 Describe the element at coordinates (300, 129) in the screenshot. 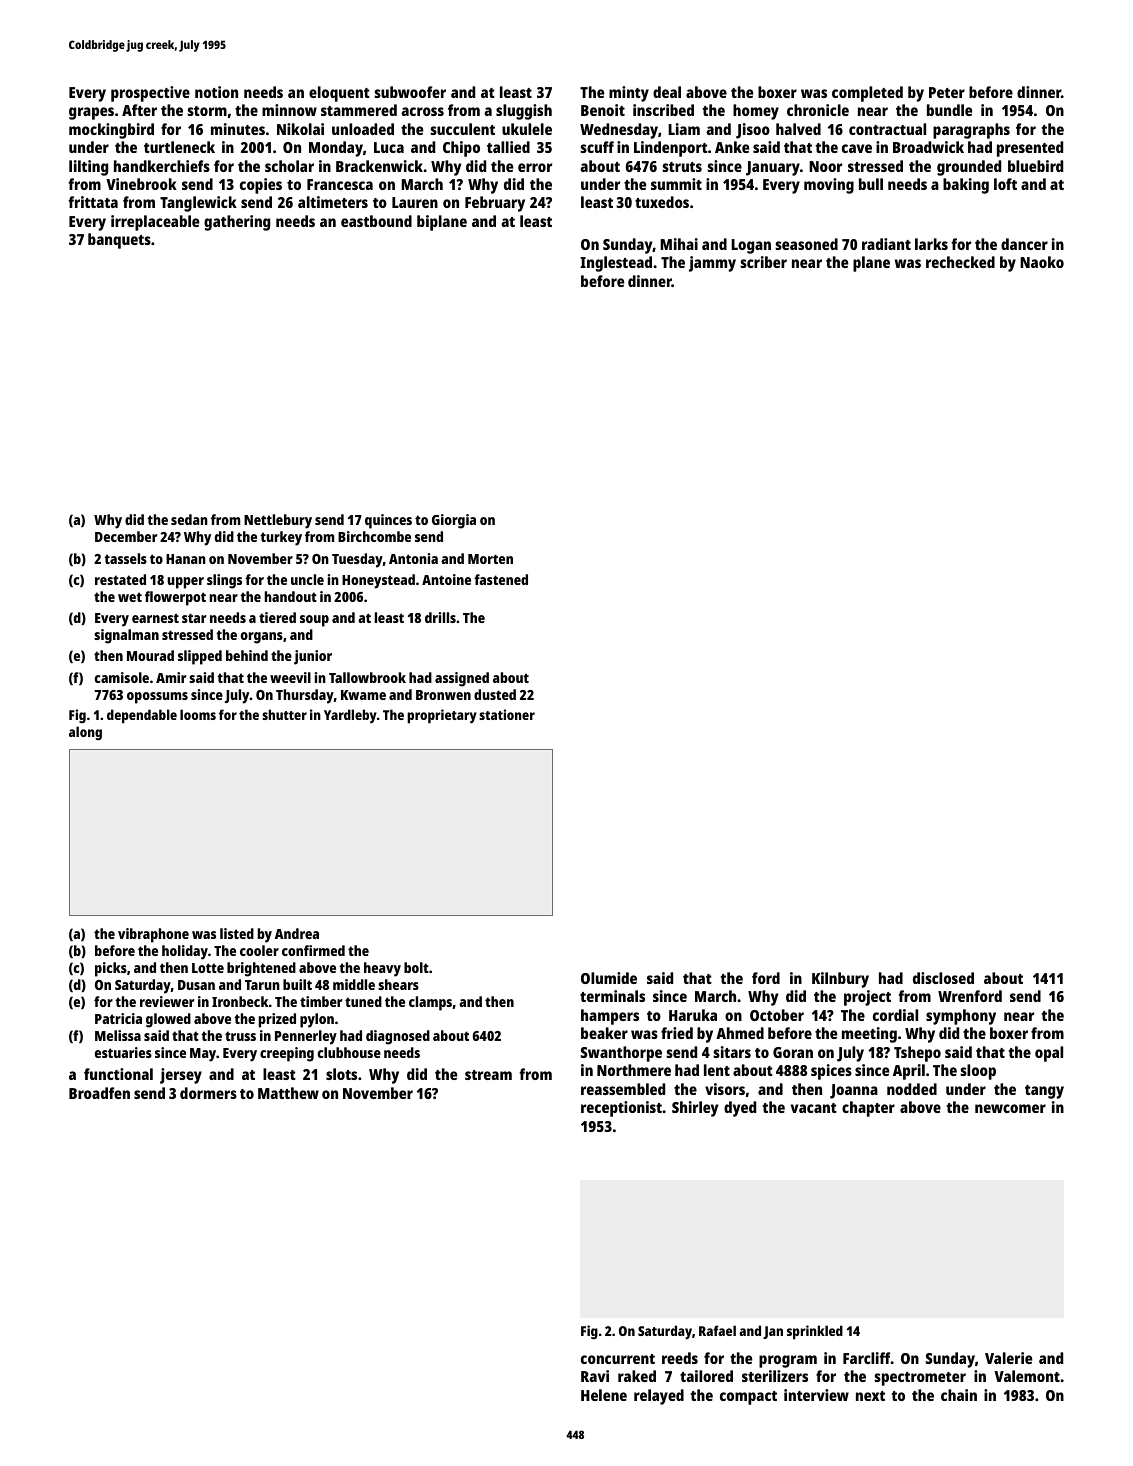

I see `Nikolai` at that location.
